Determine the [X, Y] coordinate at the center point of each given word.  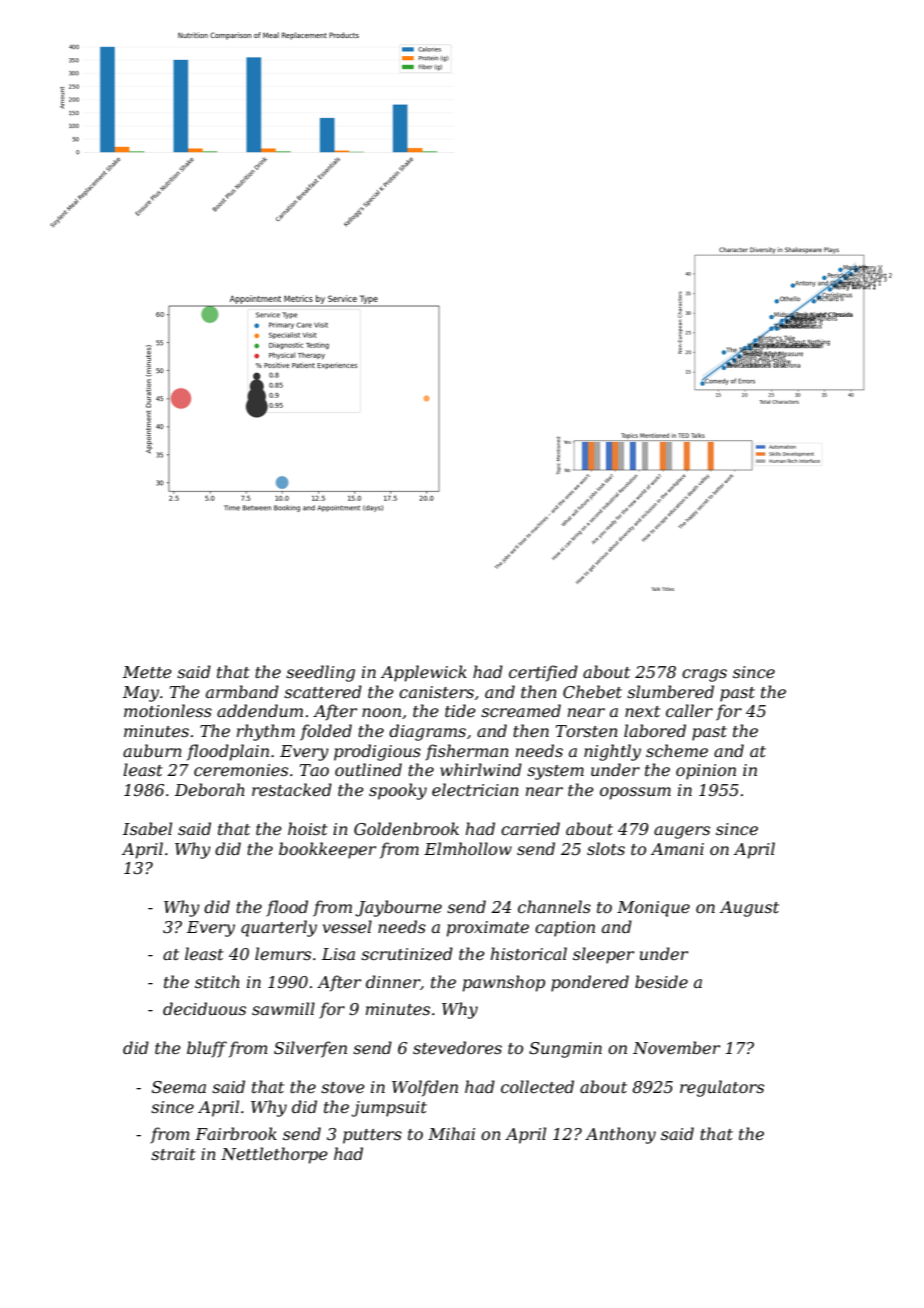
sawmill [283, 1008]
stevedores [457, 1047]
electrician [475, 789]
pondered [590, 983]
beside [661, 981]
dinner [393, 981]
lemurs [283, 953]
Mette [147, 672]
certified [543, 673]
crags [704, 675]
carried [530, 828]
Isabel [147, 828]
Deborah [210, 789]
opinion [706, 772]
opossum [635, 793]
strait [173, 1154]
